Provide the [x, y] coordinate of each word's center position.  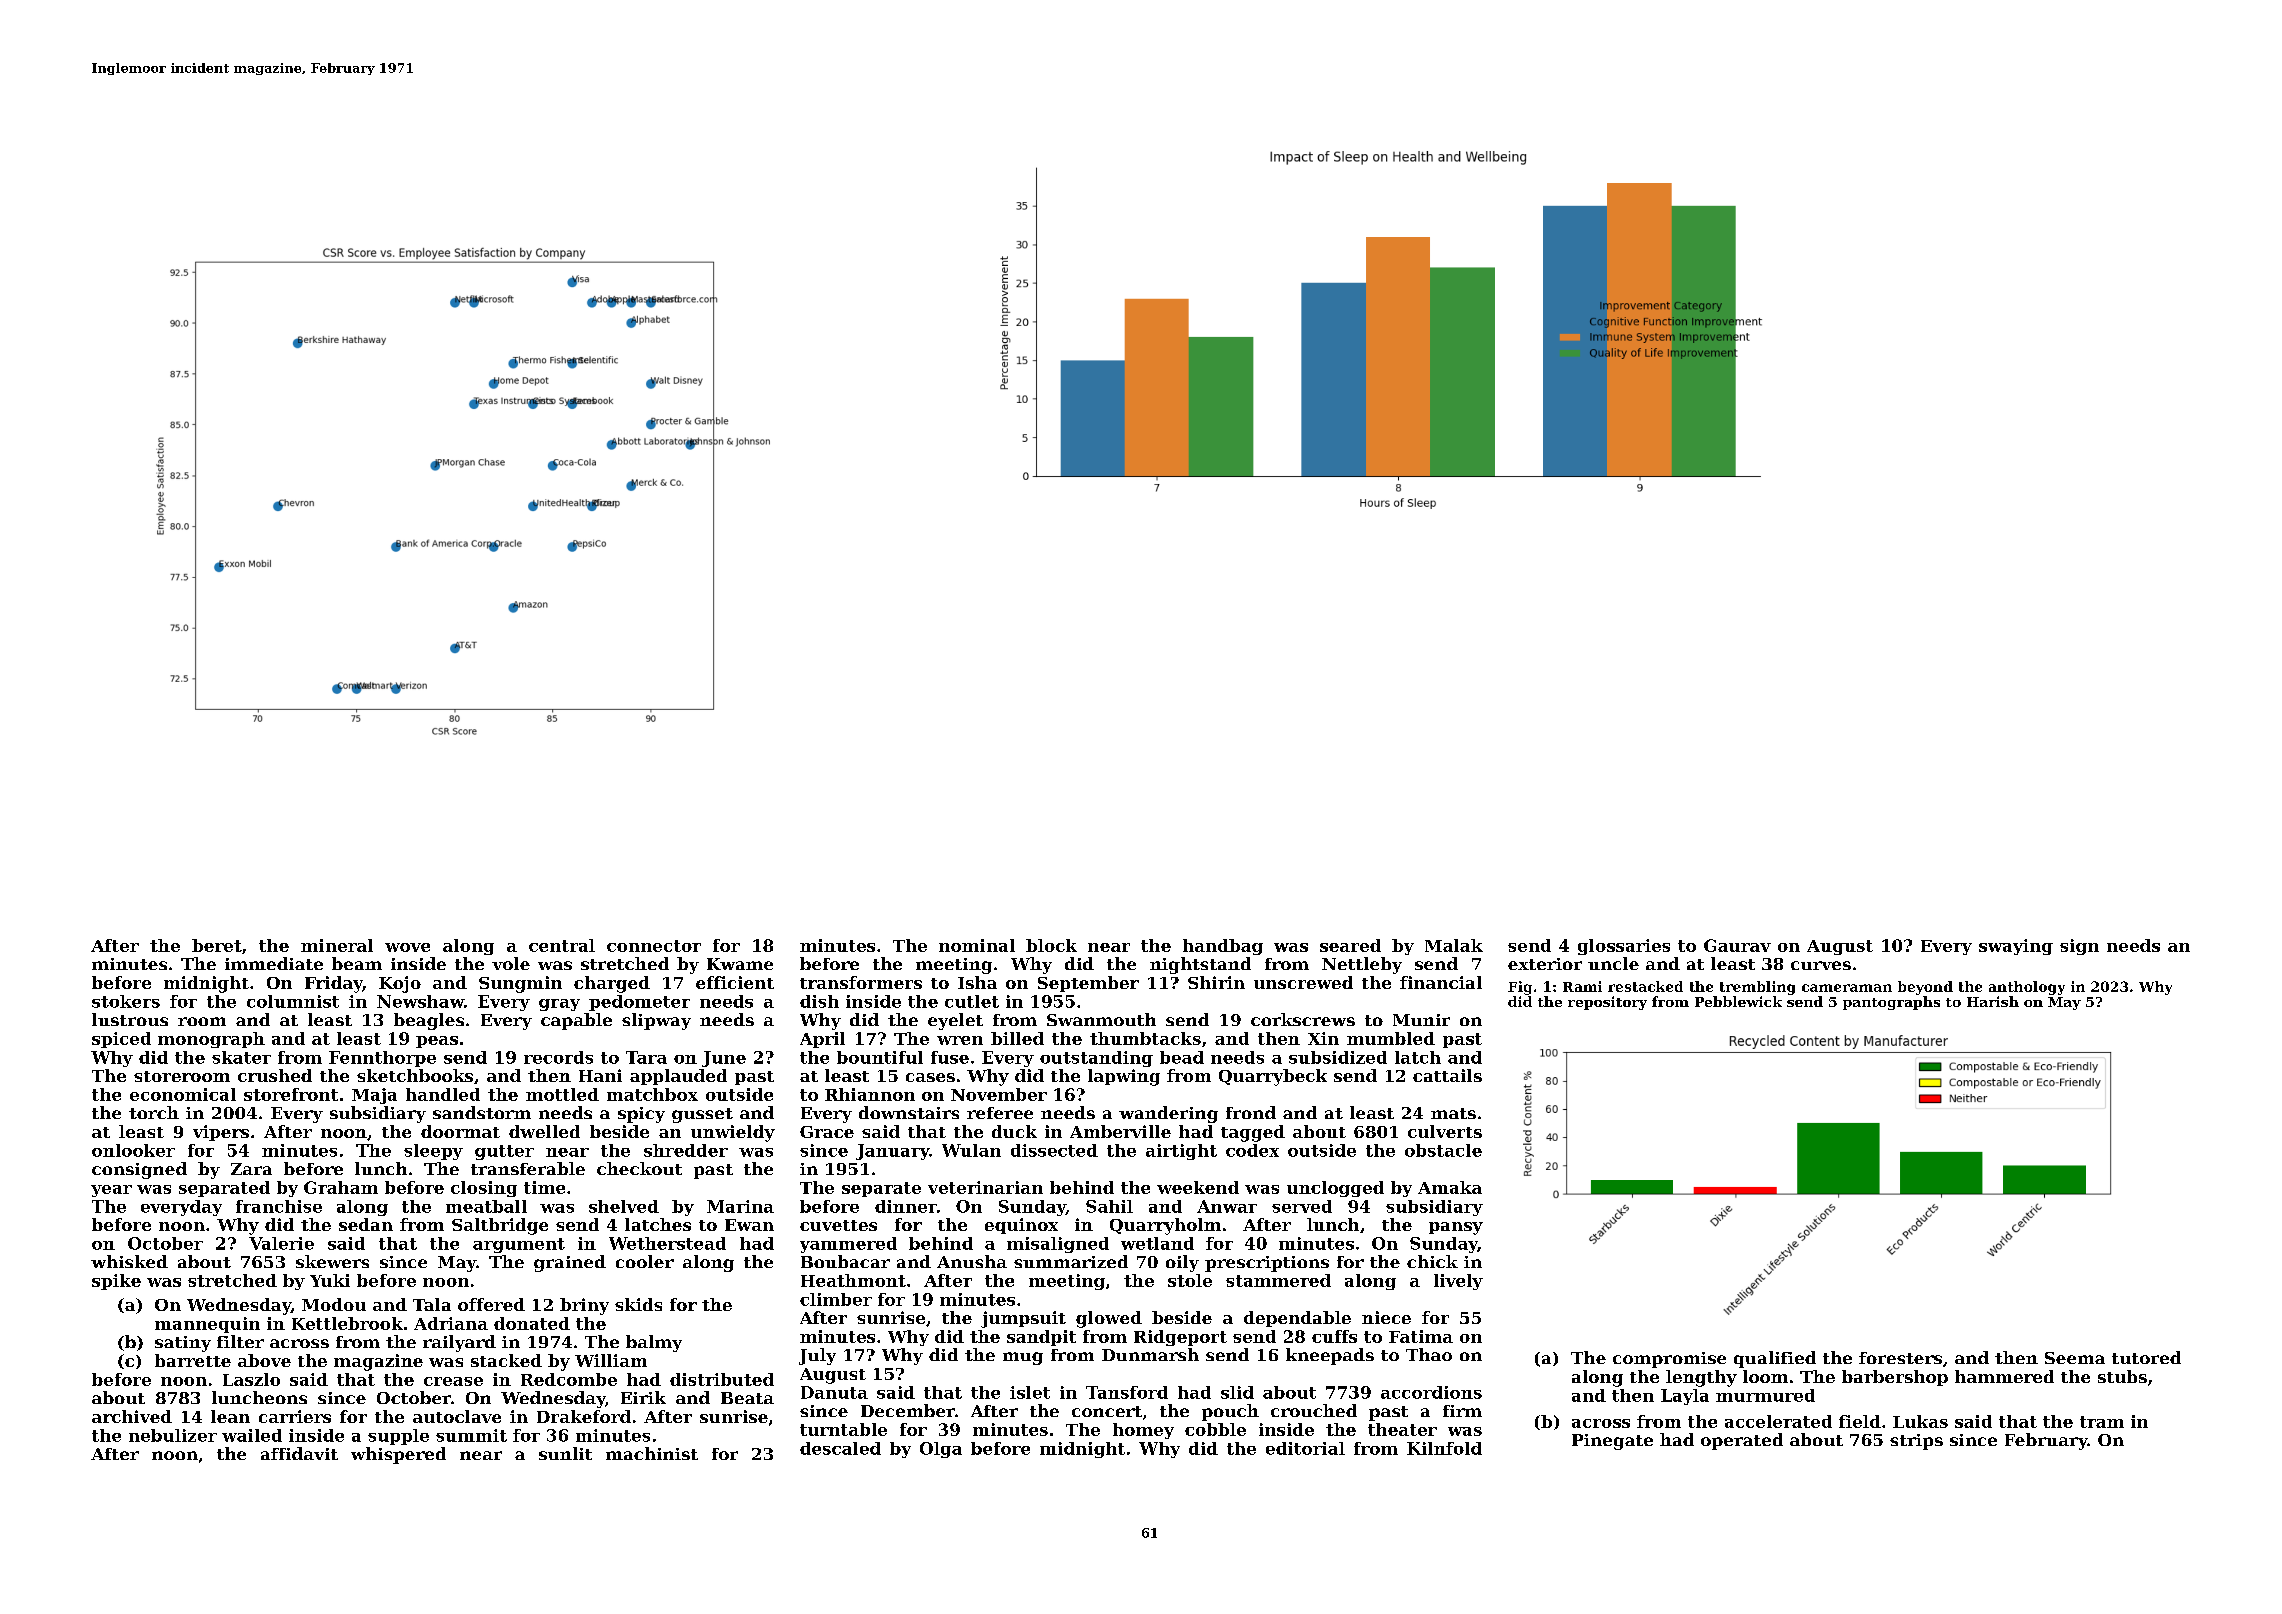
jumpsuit [1023, 1319]
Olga [941, 1450]
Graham [341, 1187]
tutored [2146, 1357]
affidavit [299, 1453]
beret [217, 945]
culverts [1445, 1131]
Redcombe [569, 1379]
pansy [1456, 1228]
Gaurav [1737, 945]
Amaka [1450, 1187]
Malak [1454, 945]
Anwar [1227, 1206]
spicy [641, 1115]
